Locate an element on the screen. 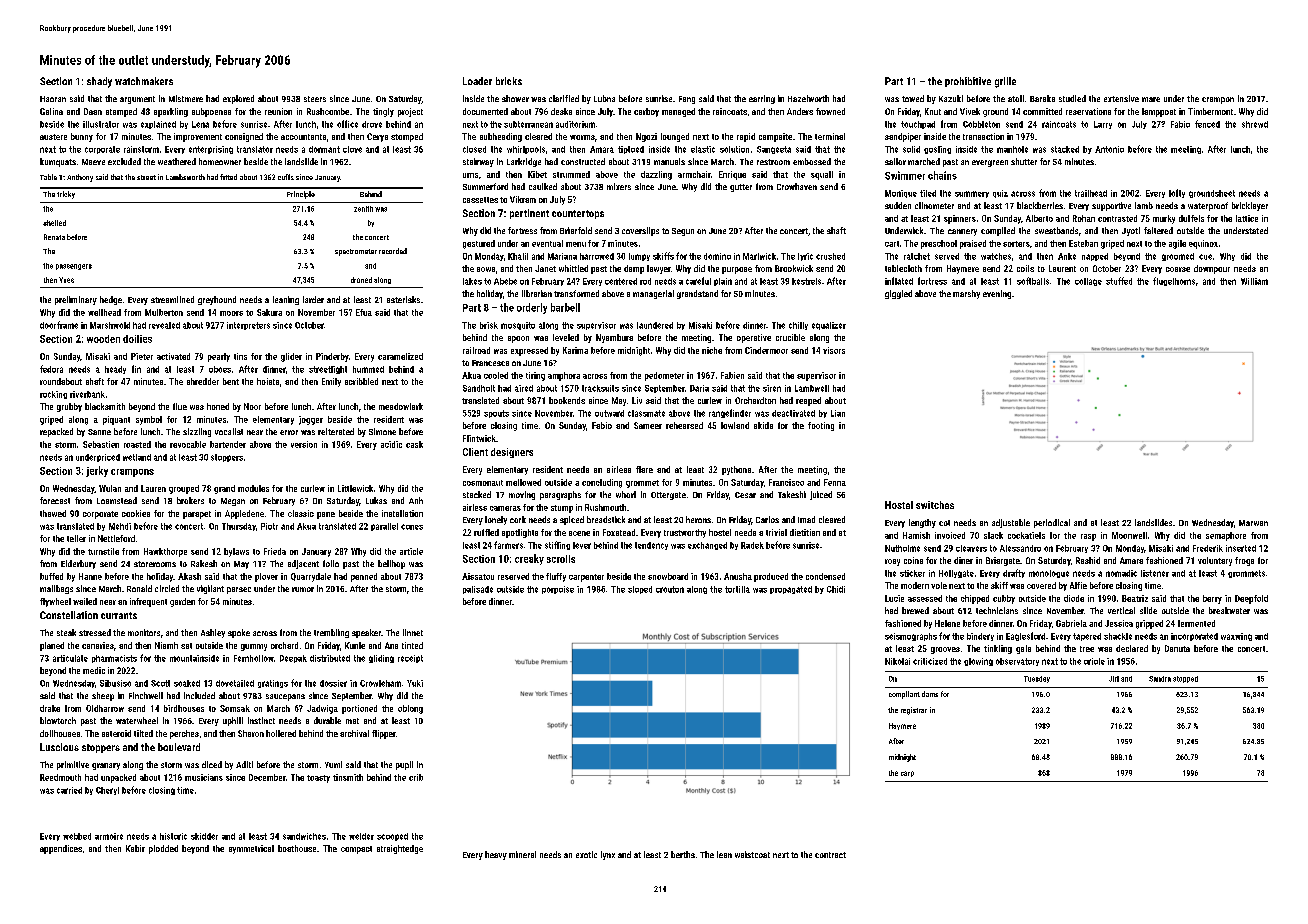  rosy is located at coordinates (892, 562).
